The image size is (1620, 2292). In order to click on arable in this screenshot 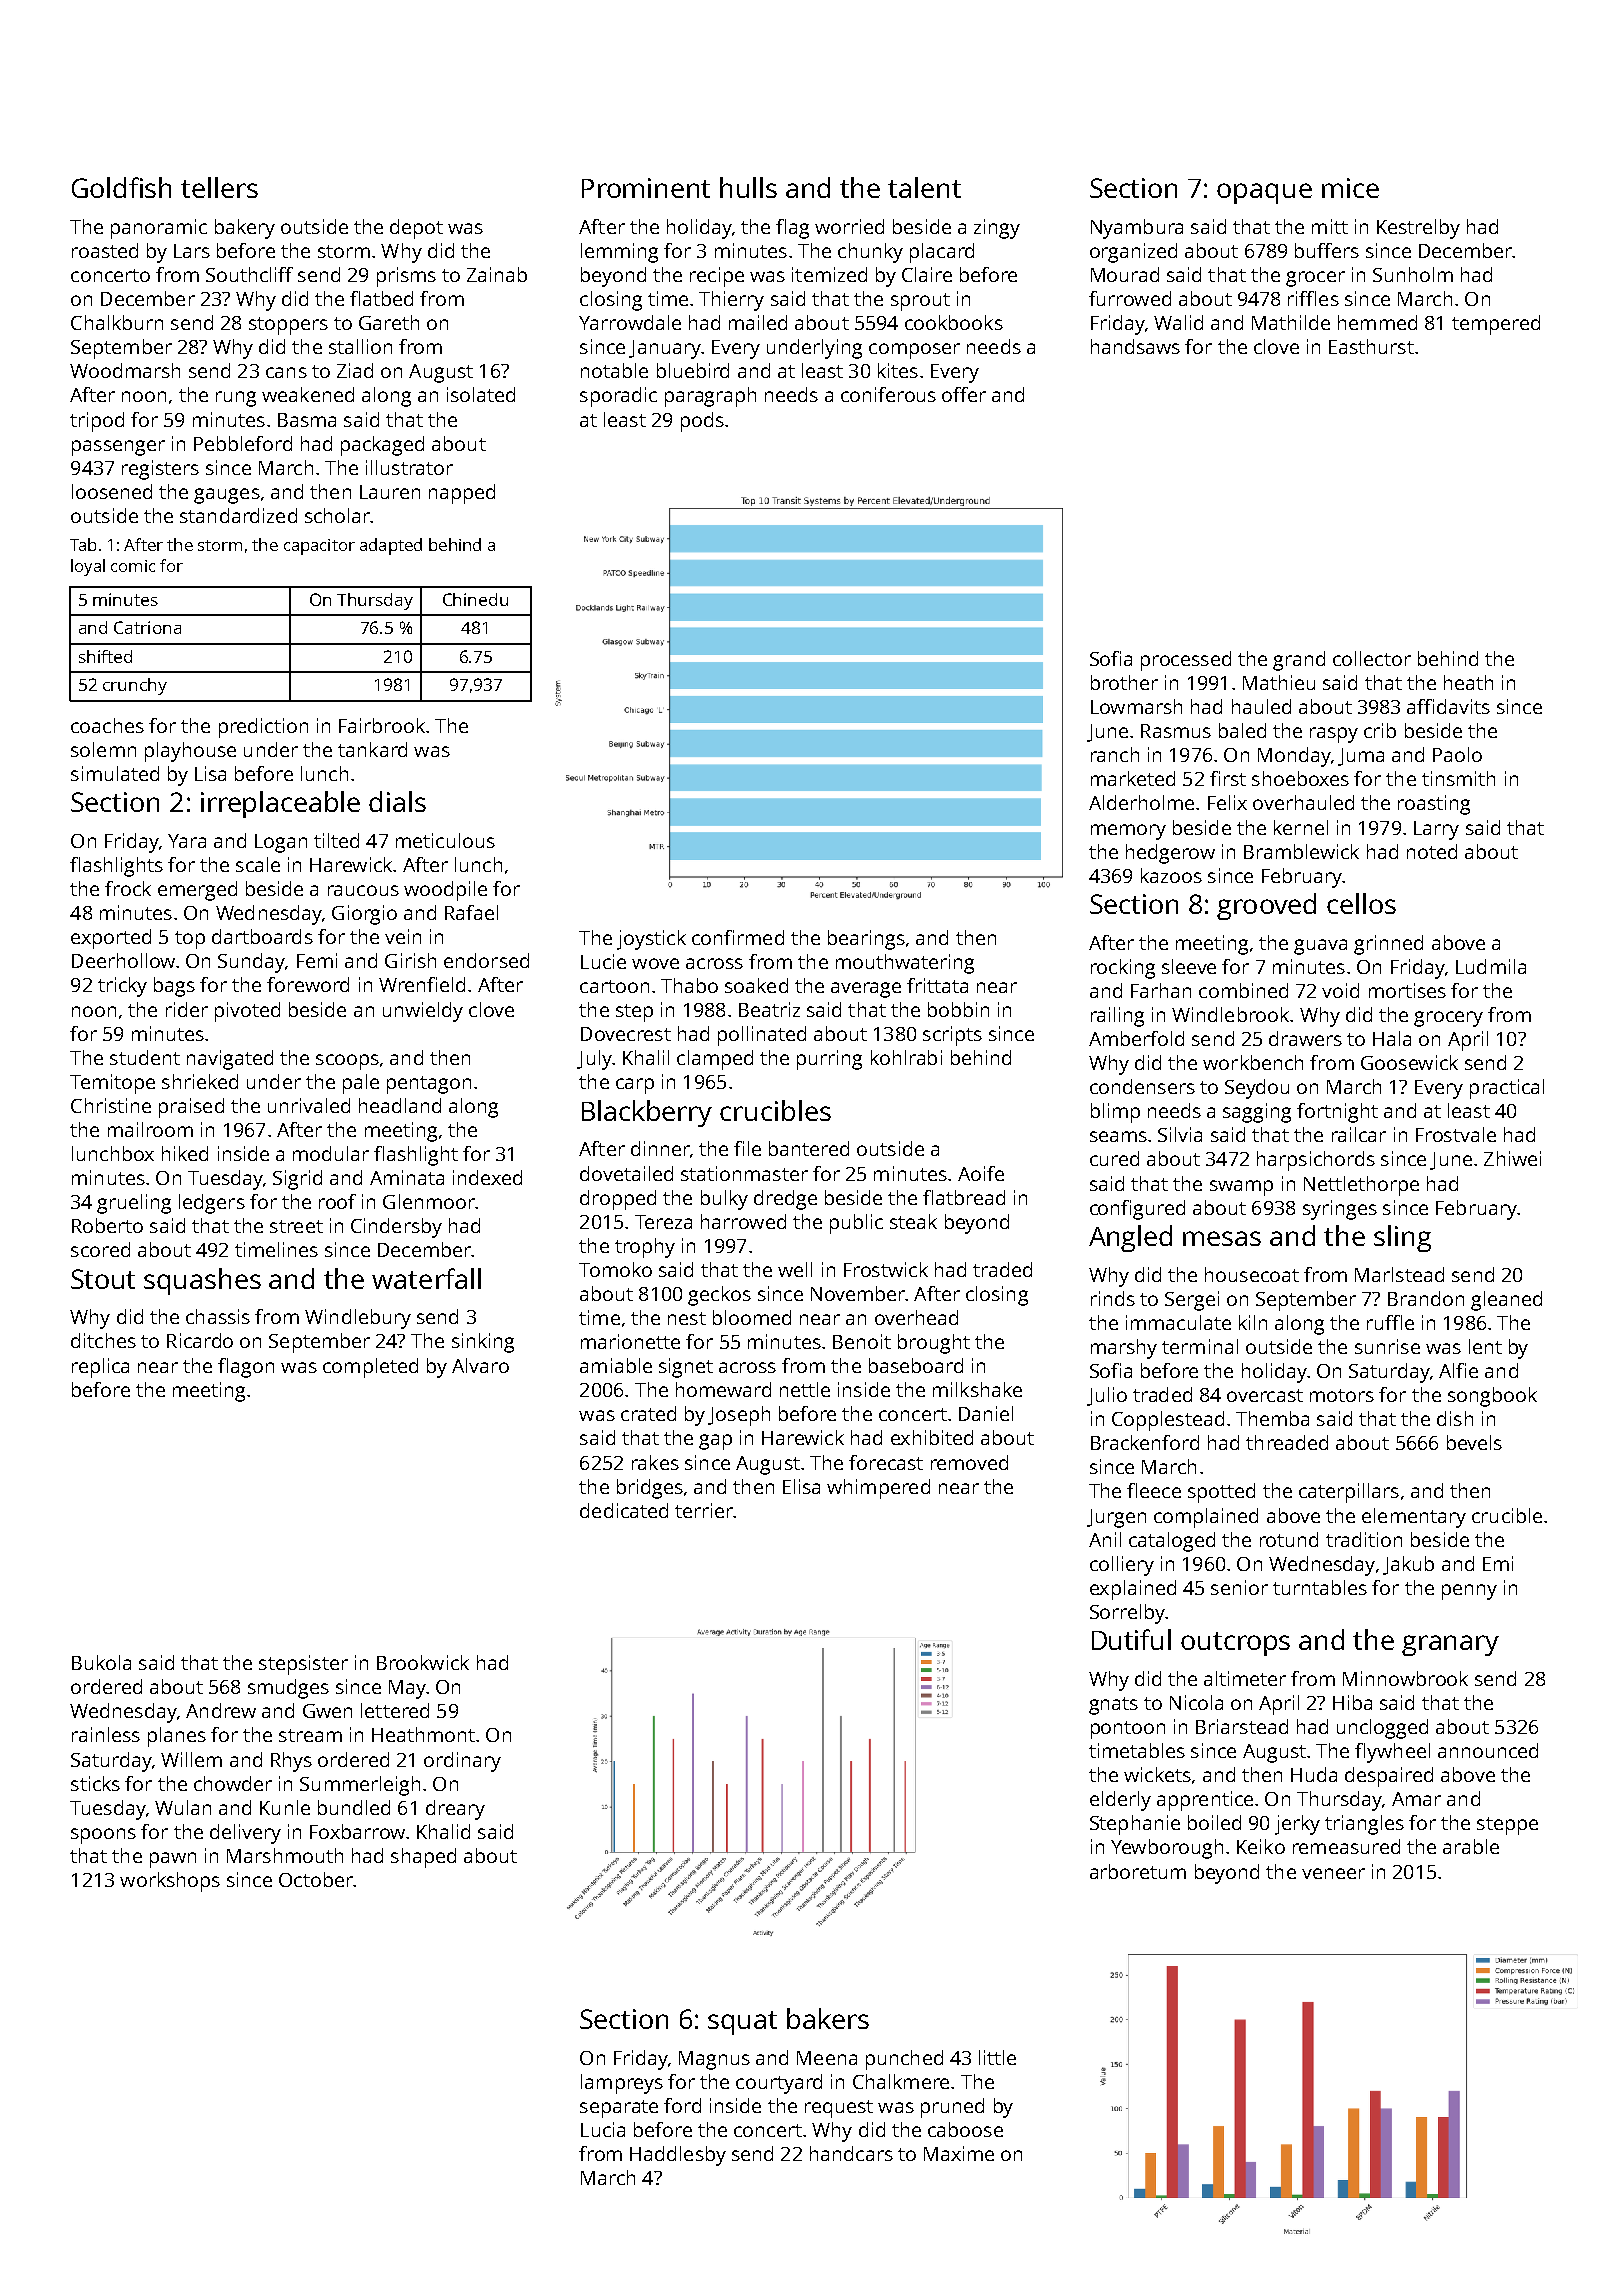, I will do `click(1471, 1846)`.
